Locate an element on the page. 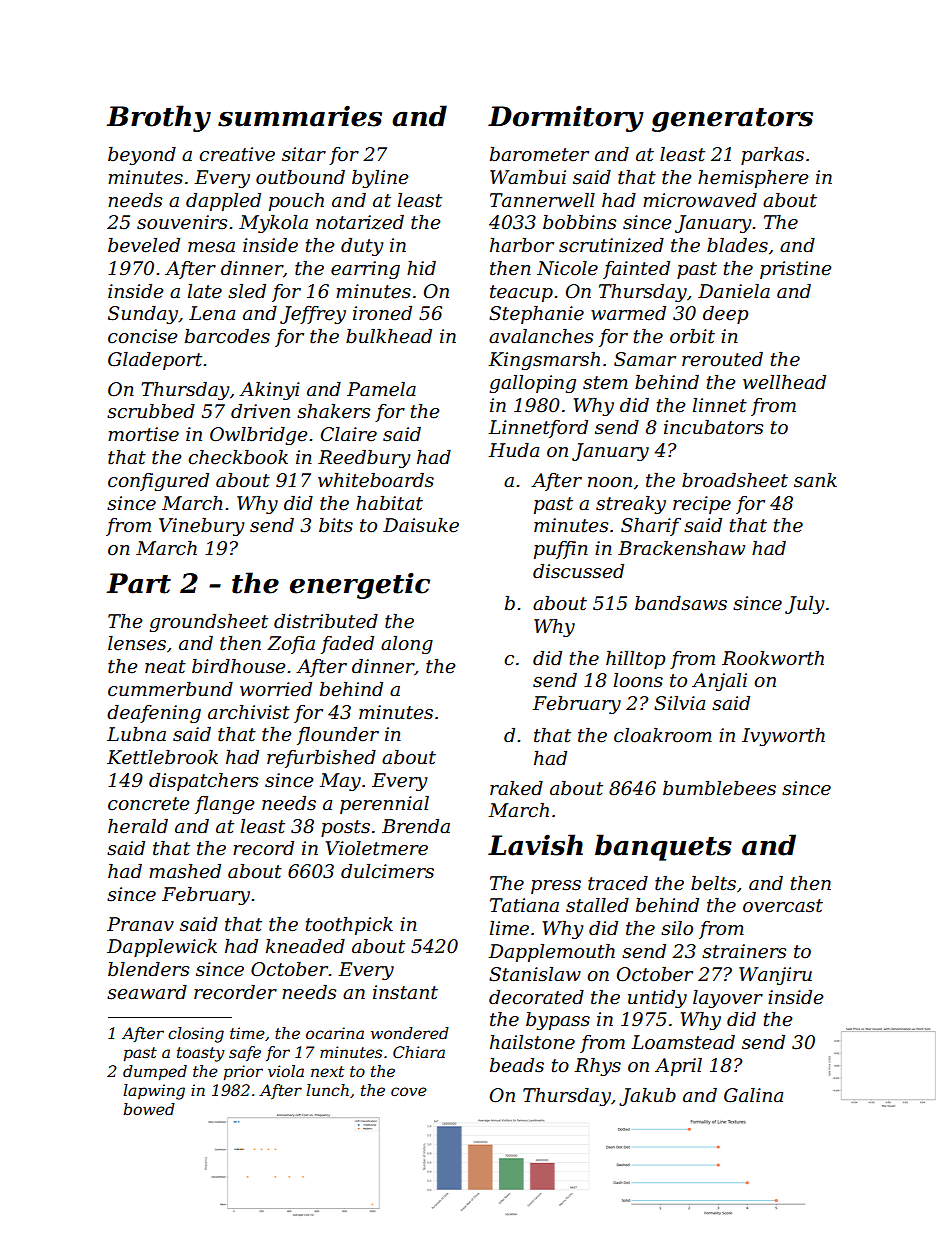  Galina is located at coordinates (753, 1095).
